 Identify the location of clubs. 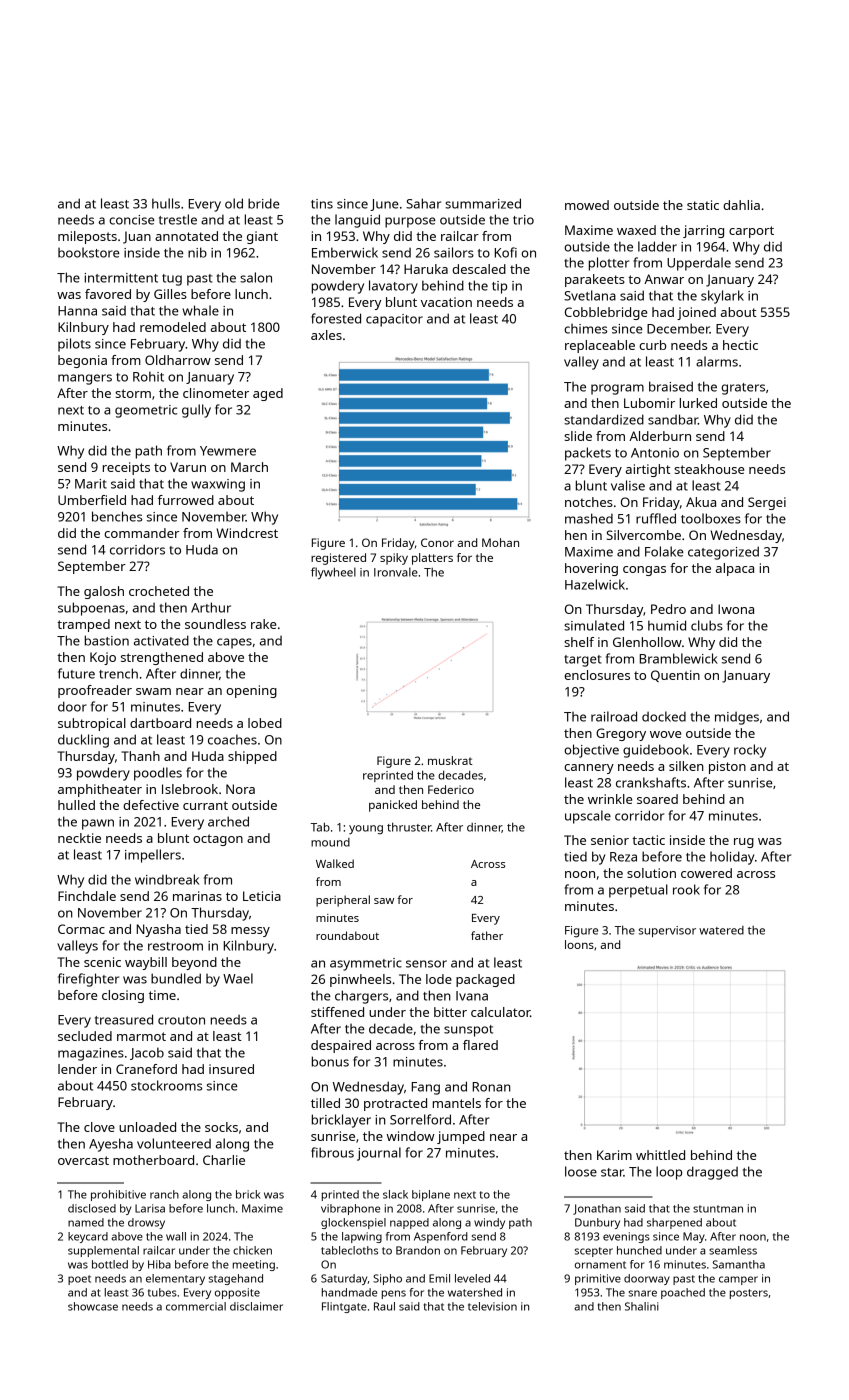
(707, 625).
